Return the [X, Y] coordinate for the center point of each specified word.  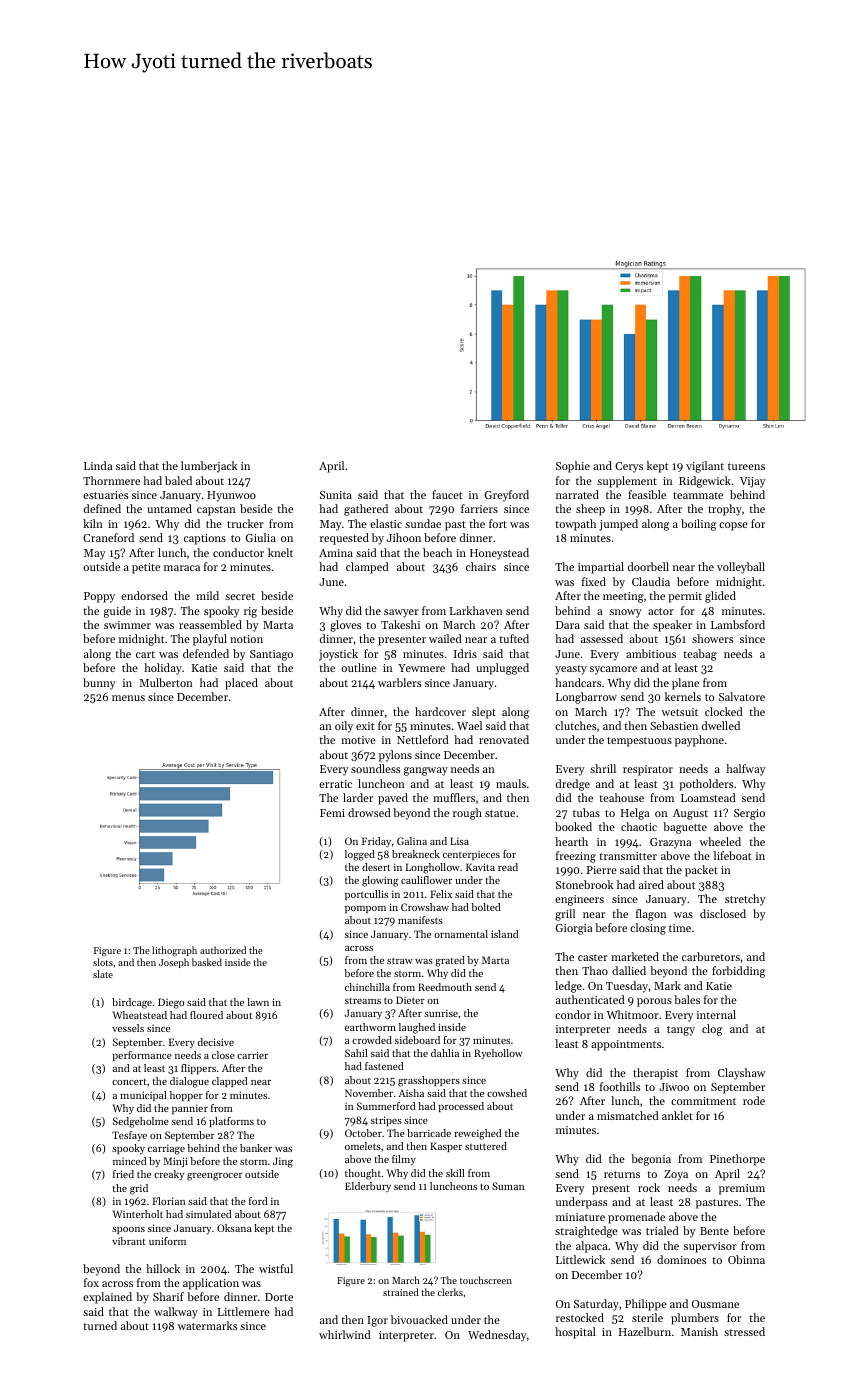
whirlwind [345, 1334]
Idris [465, 653]
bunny [99, 684]
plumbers [695, 1319]
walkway [176, 1313]
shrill [603, 768]
